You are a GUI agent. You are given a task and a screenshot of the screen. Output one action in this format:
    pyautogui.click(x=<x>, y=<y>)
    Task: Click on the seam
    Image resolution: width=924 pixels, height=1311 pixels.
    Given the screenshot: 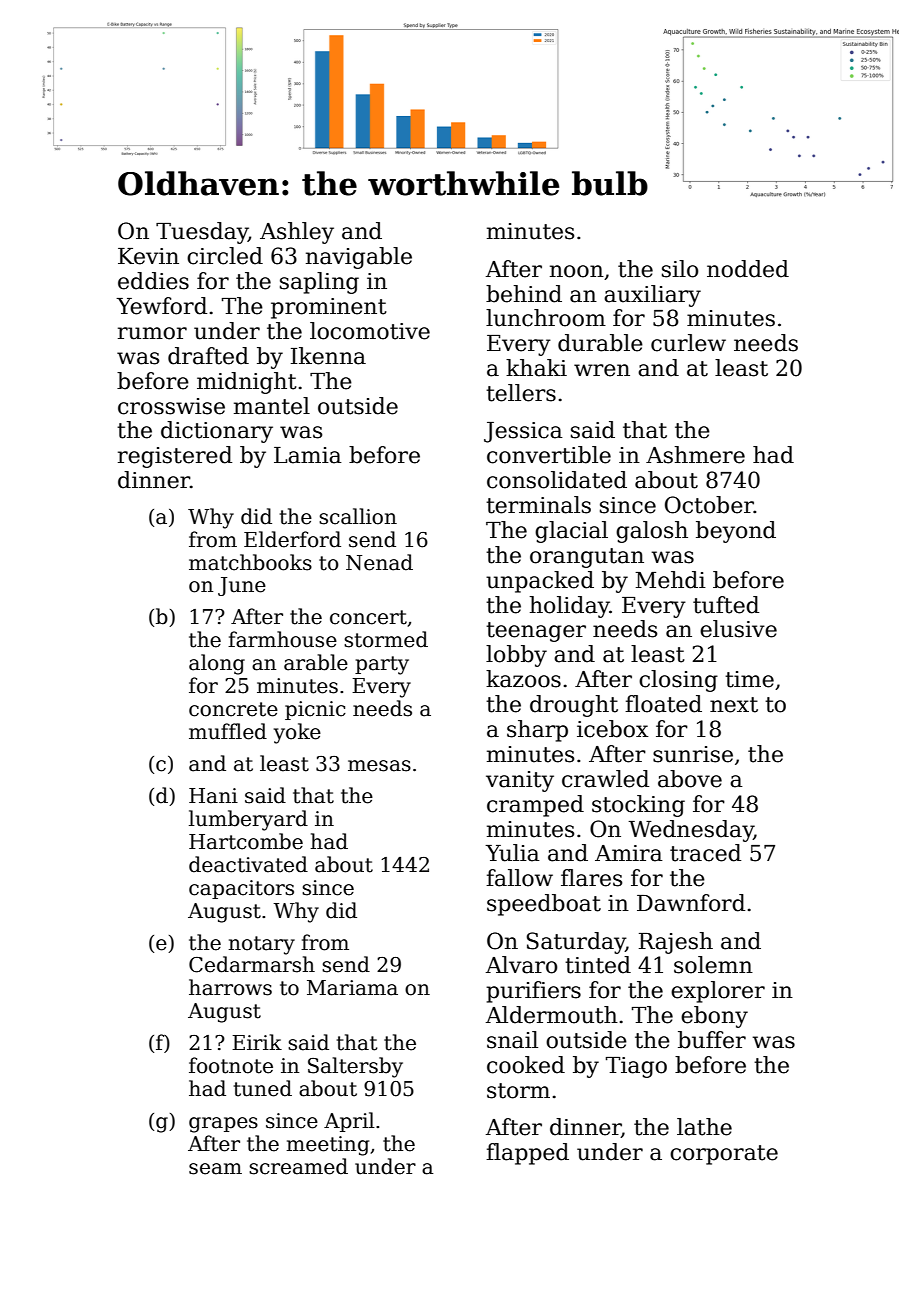 What is the action you would take?
    pyautogui.click(x=215, y=1169)
